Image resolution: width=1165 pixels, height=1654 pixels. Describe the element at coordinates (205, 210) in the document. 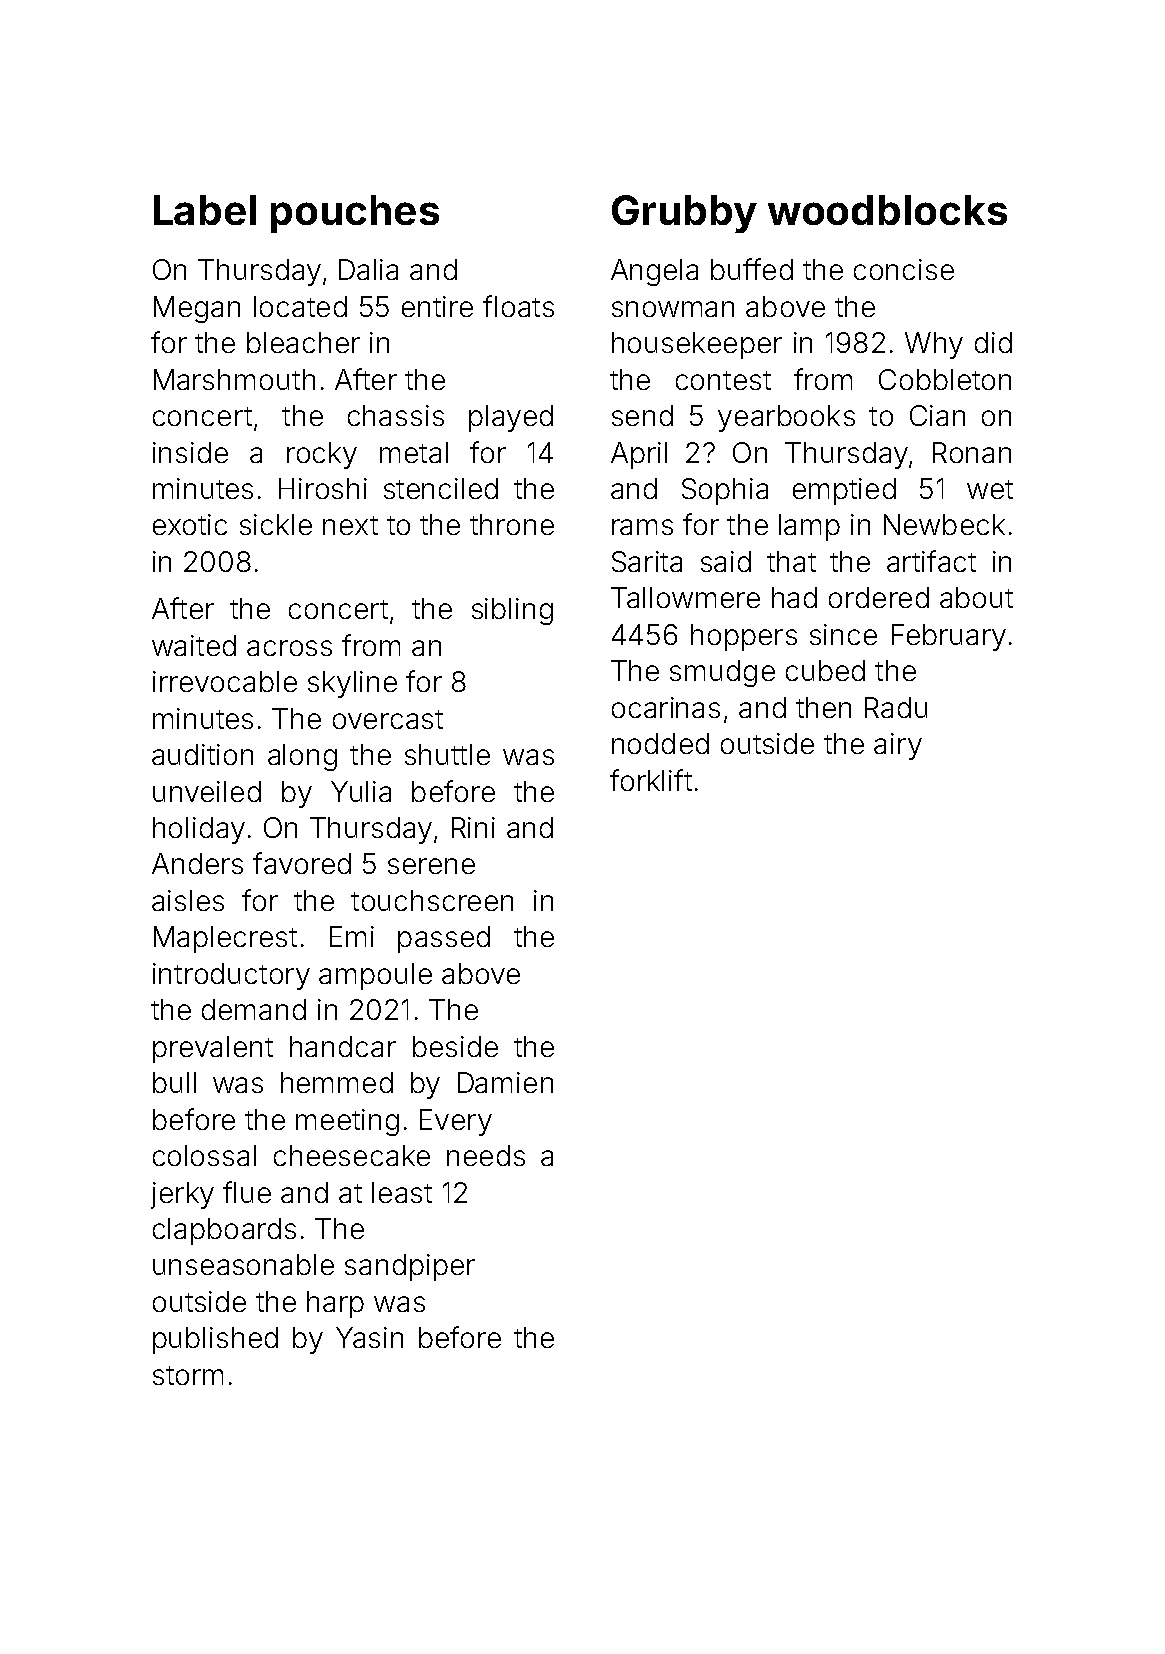

I see `Label` at that location.
